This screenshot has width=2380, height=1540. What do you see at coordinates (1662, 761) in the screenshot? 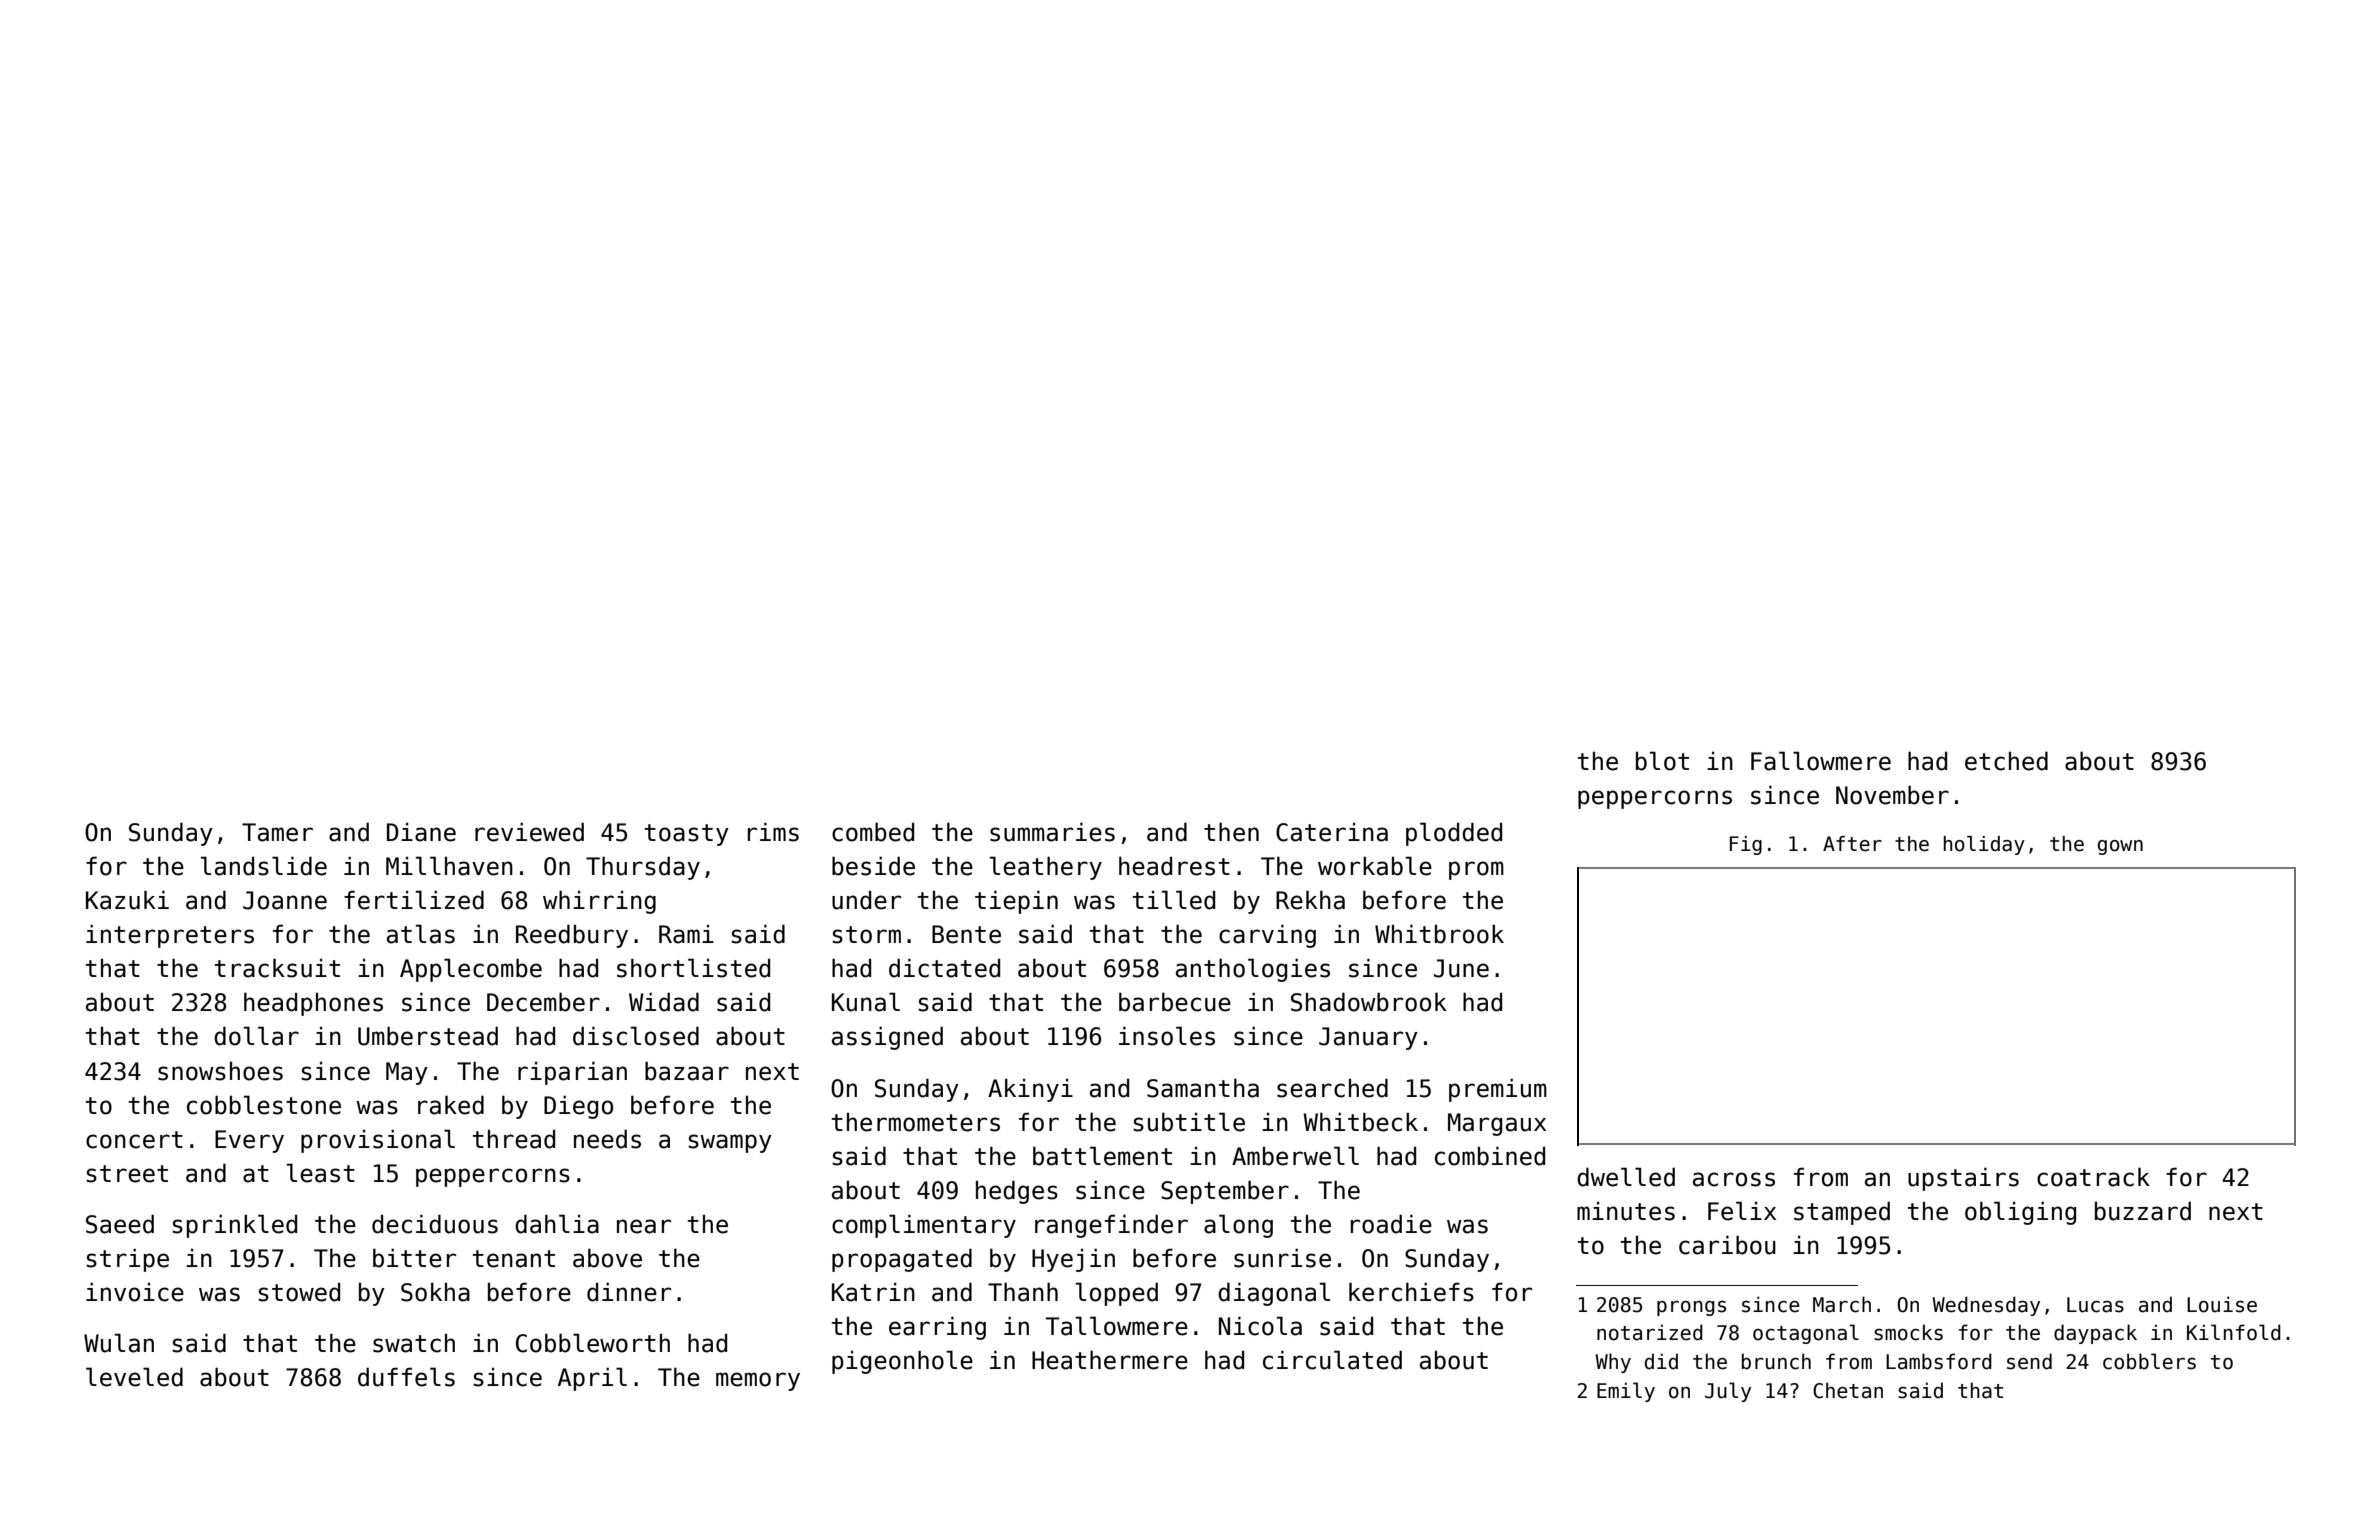
I see `blot` at bounding box center [1662, 761].
